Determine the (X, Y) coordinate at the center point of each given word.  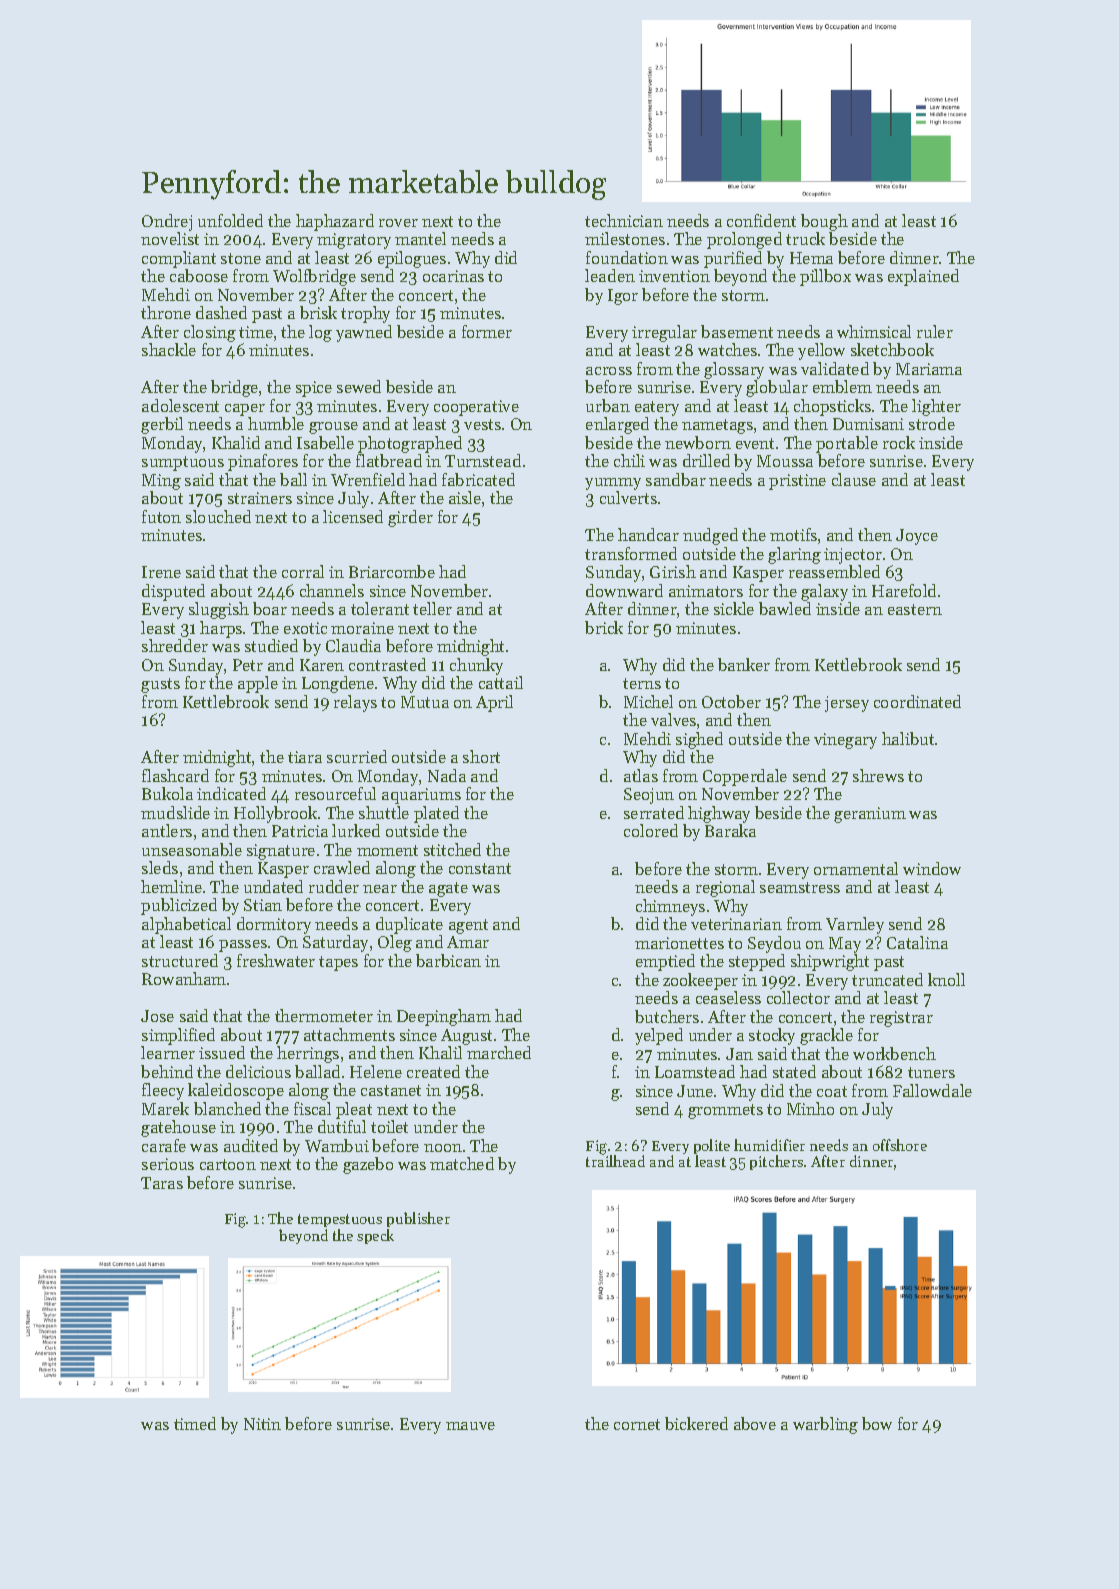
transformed (631, 553)
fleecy (163, 1091)
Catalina (917, 942)
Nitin (262, 1424)
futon (161, 516)
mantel (420, 238)
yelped (659, 1036)
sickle (734, 608)
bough (824, 222)
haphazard (335, 222)
